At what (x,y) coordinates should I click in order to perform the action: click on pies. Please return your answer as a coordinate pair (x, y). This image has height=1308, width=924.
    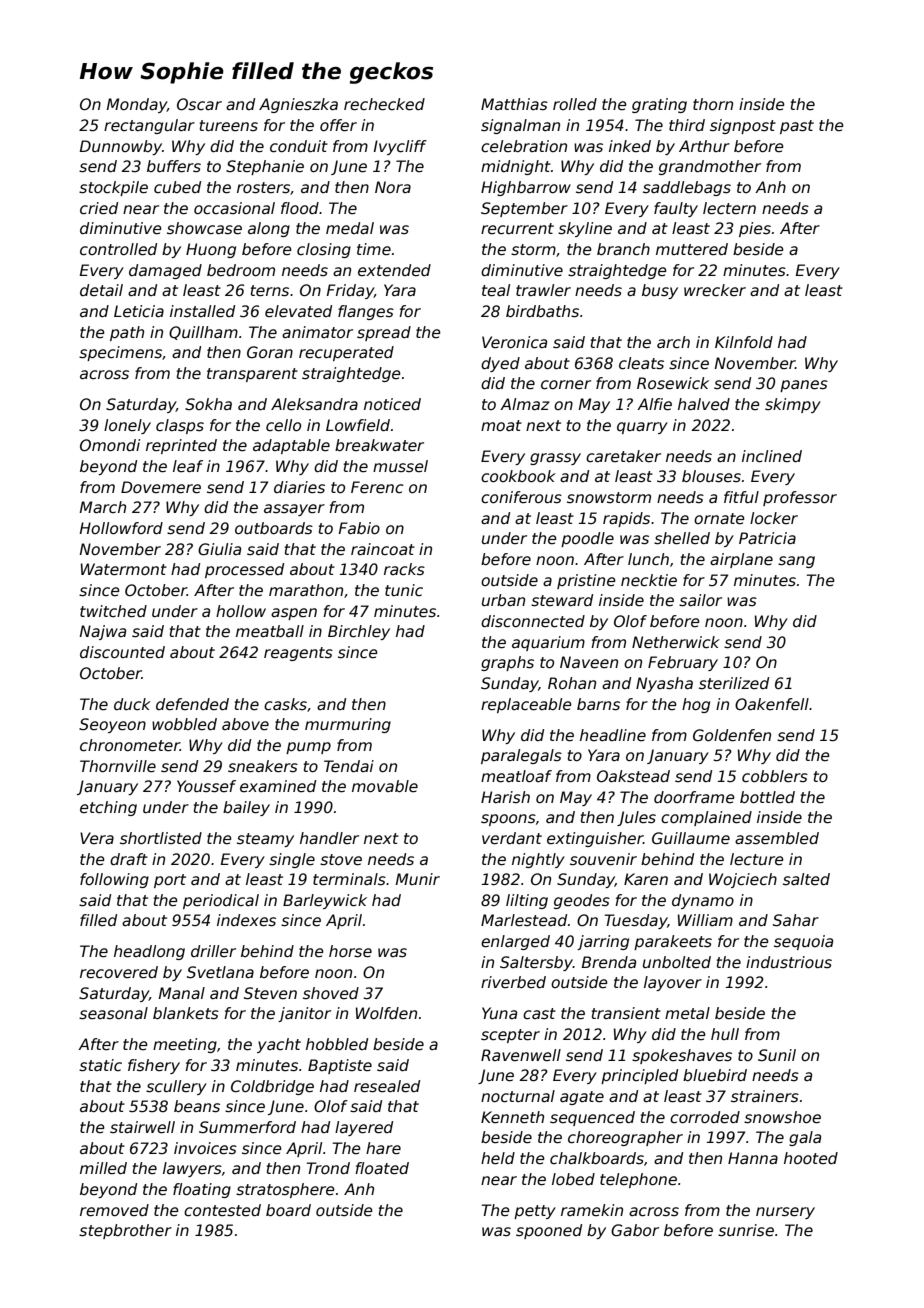
    Looking at the image, I should click on (755, 229).
